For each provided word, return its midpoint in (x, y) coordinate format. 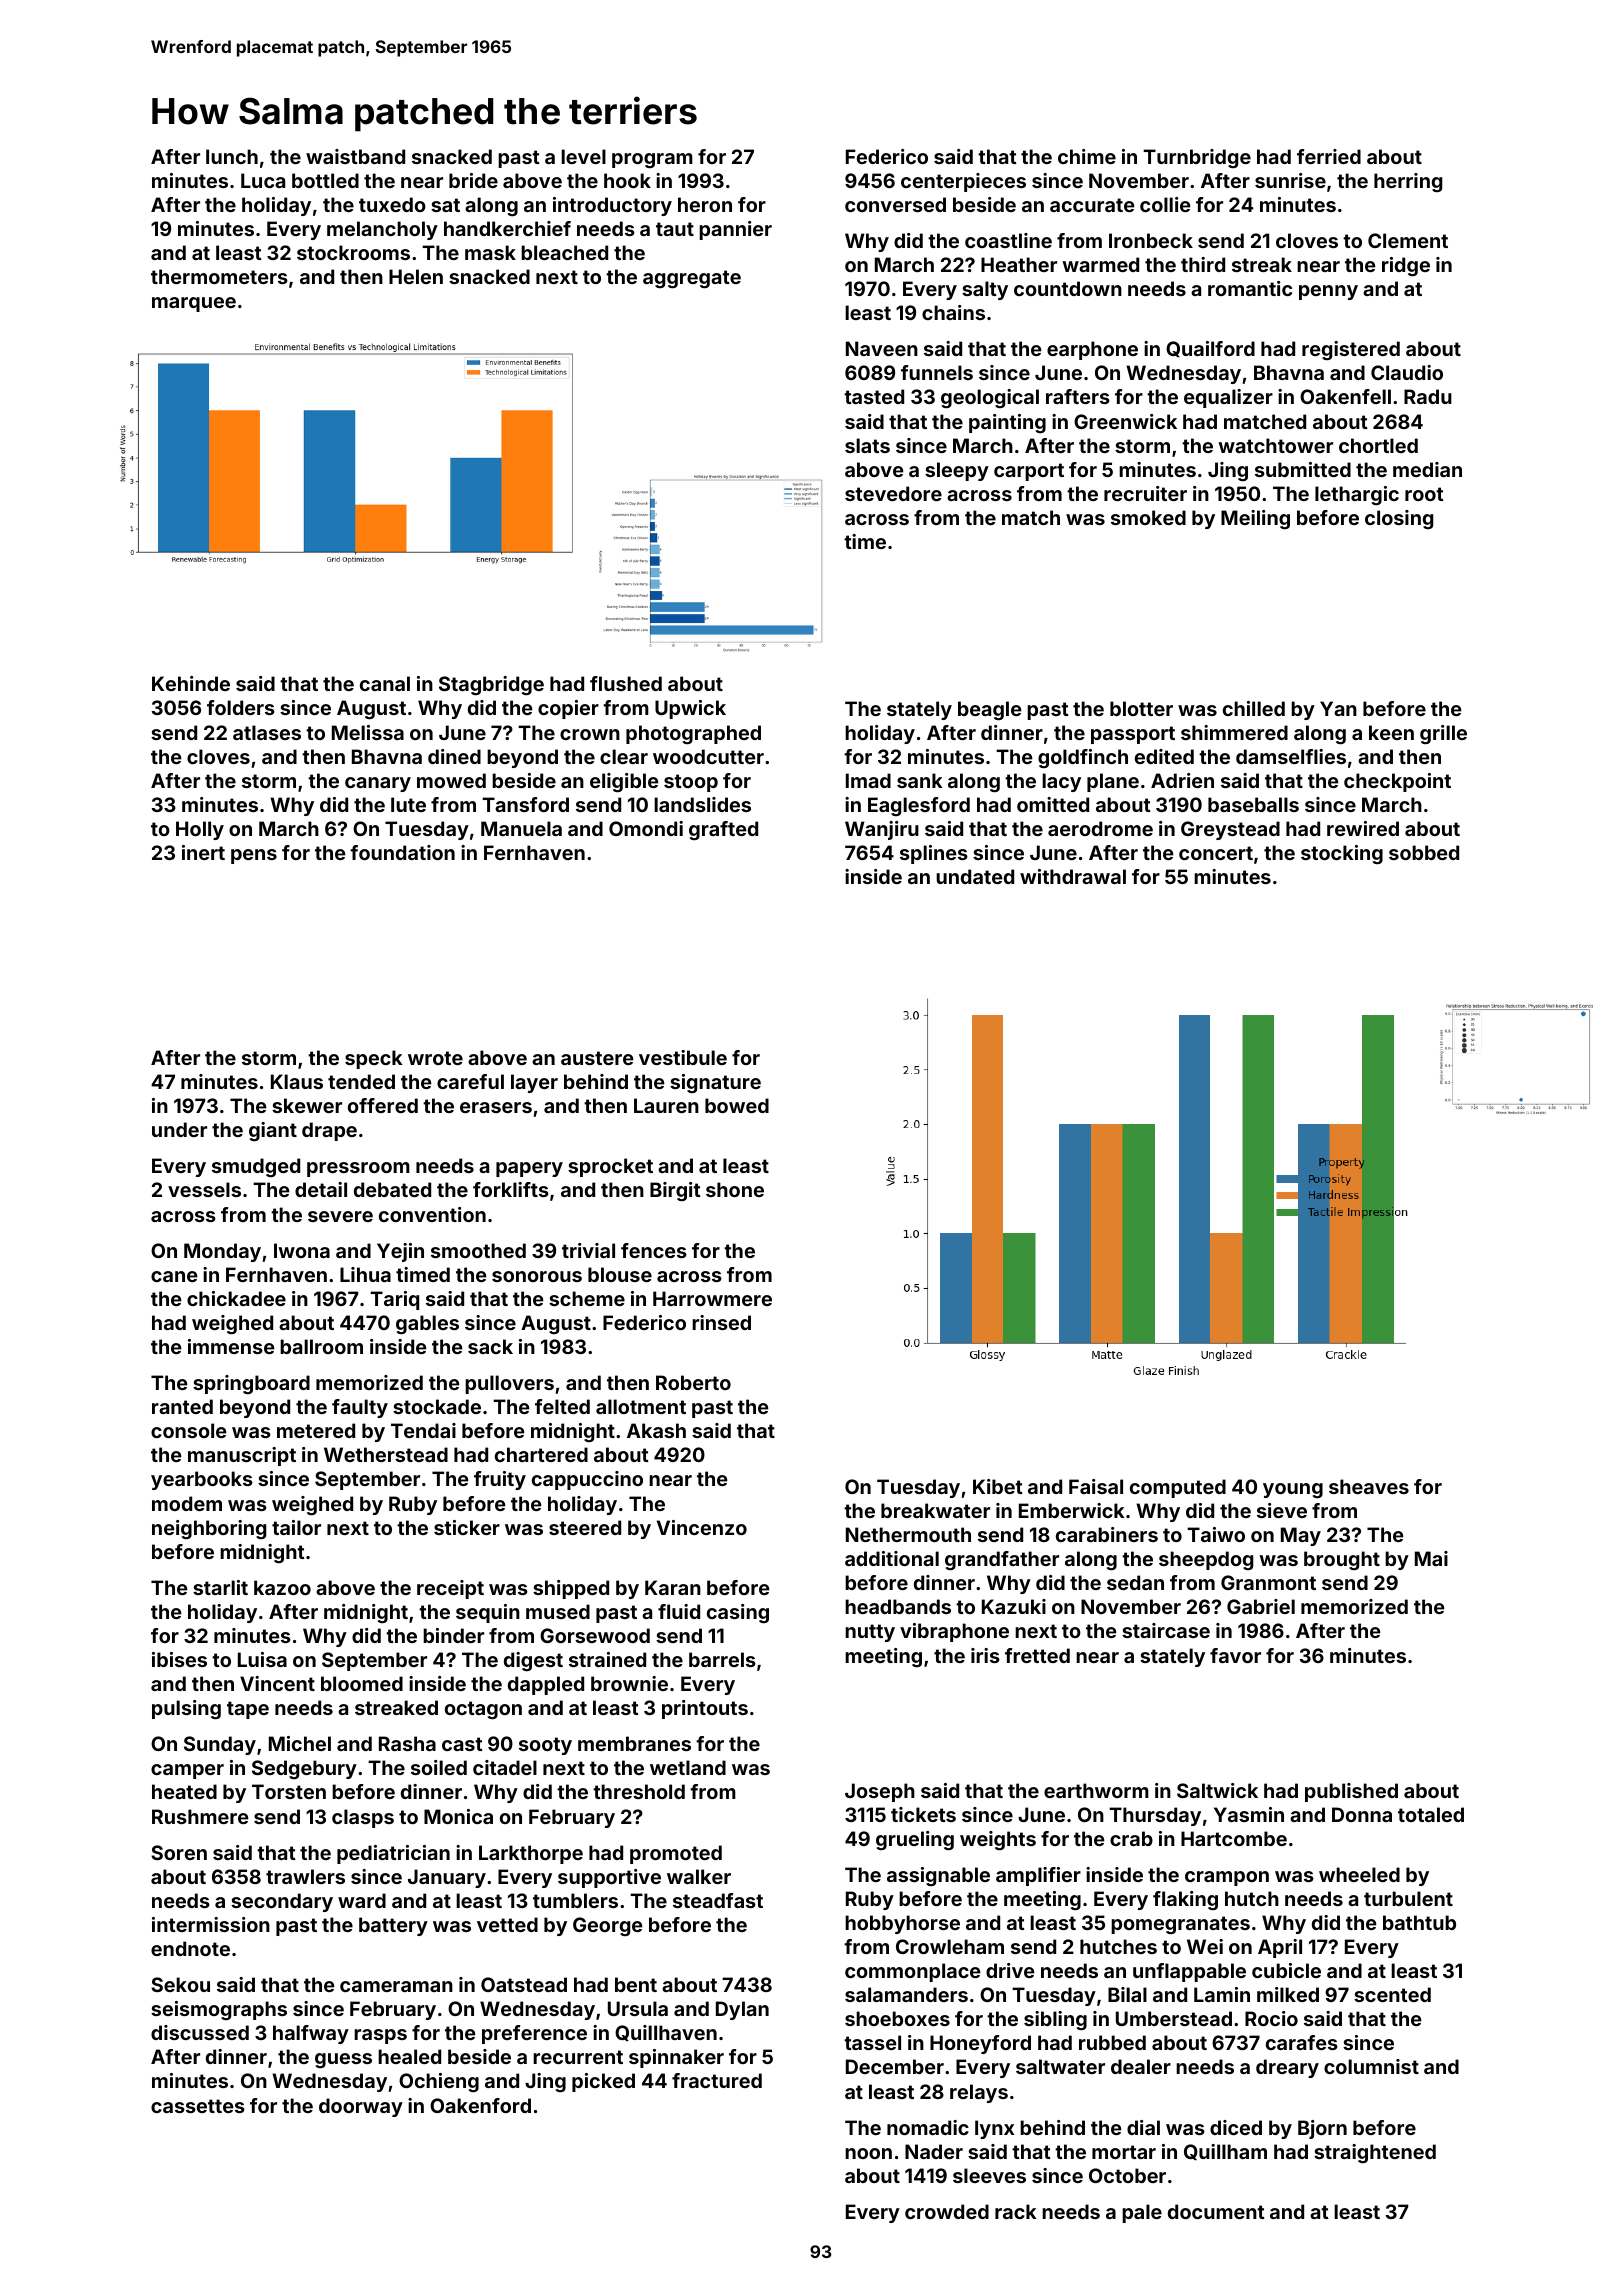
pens (254, 856)
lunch (232, 156)
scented (1392, 1994)
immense (231, 1346)
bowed (737, 1105)
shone (735, 1189)
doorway (361, 2107)
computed (1178, 1488)
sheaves (1369, 1486)
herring (1408, 182)
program (652, 160)
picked (603, 2082)
